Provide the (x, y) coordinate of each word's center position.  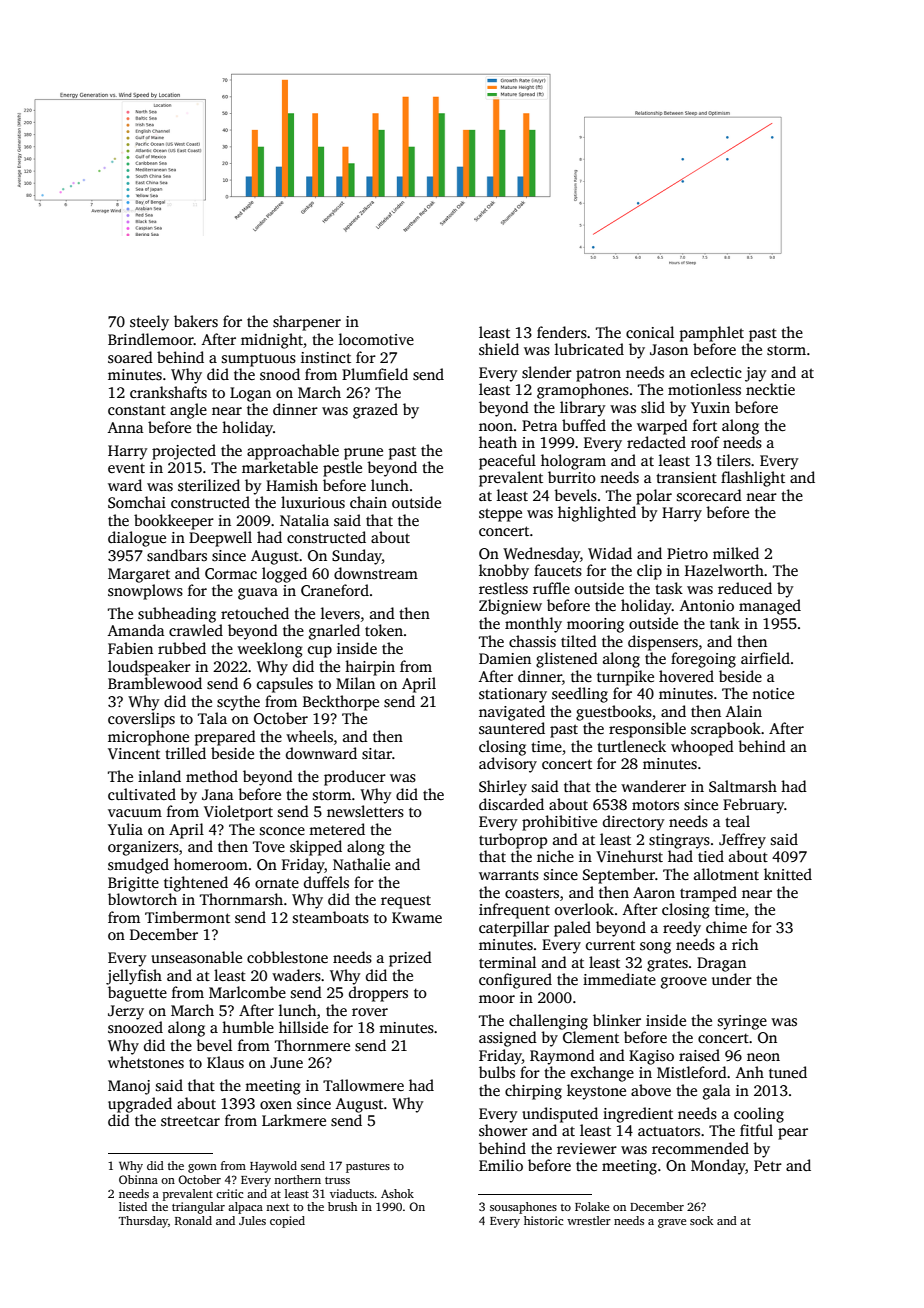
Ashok (397, 1193)
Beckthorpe (341, 703)
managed (770, 607)
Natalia (304, 520)
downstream (376, 573)
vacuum (135, 813)
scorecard (709, 495)
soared (130, 357)
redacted (656, 442)
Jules (252, 1220)
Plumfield (375, 374)
